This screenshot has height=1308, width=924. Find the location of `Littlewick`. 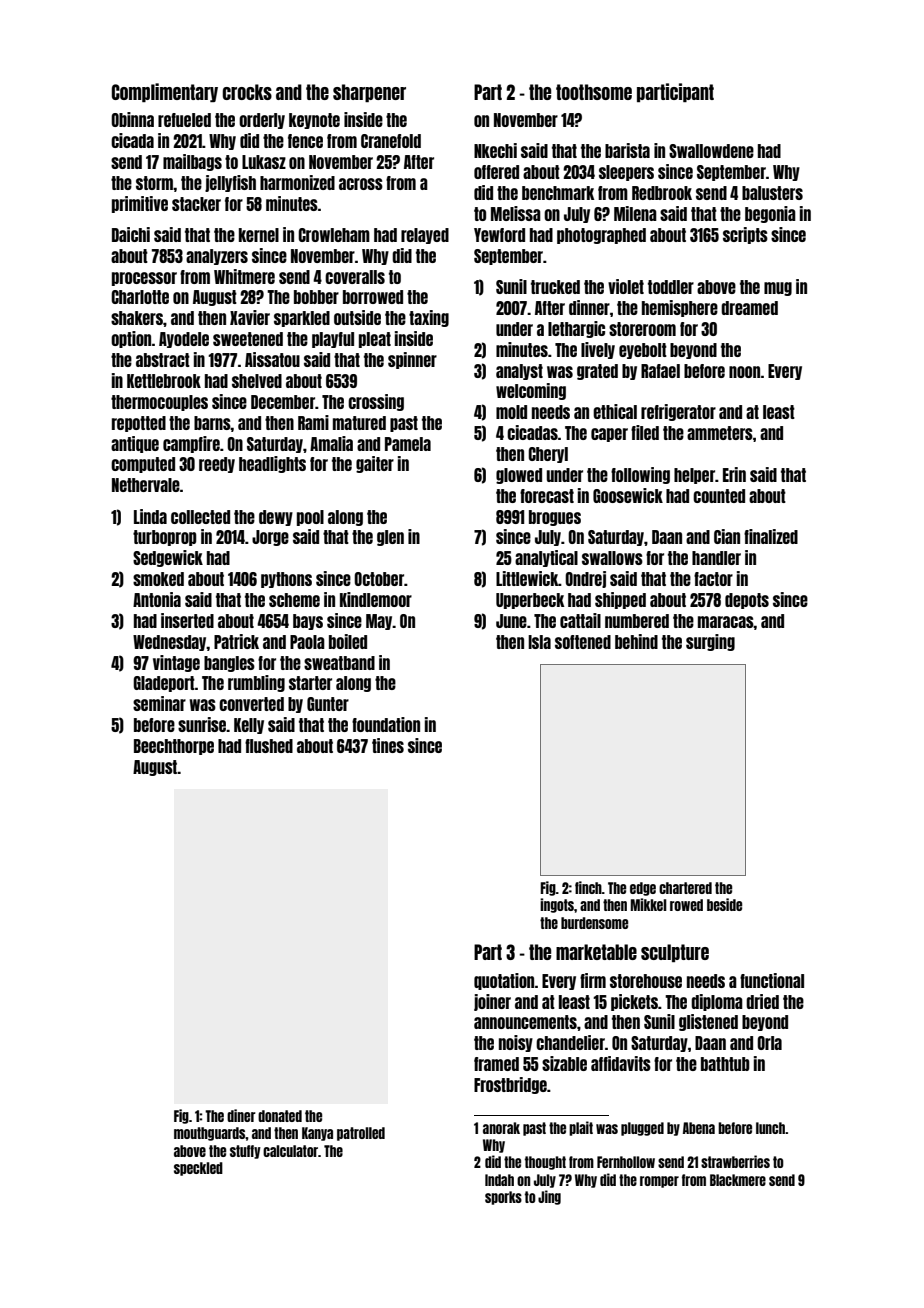

Littlewick is located at coordinates (527, 578).
